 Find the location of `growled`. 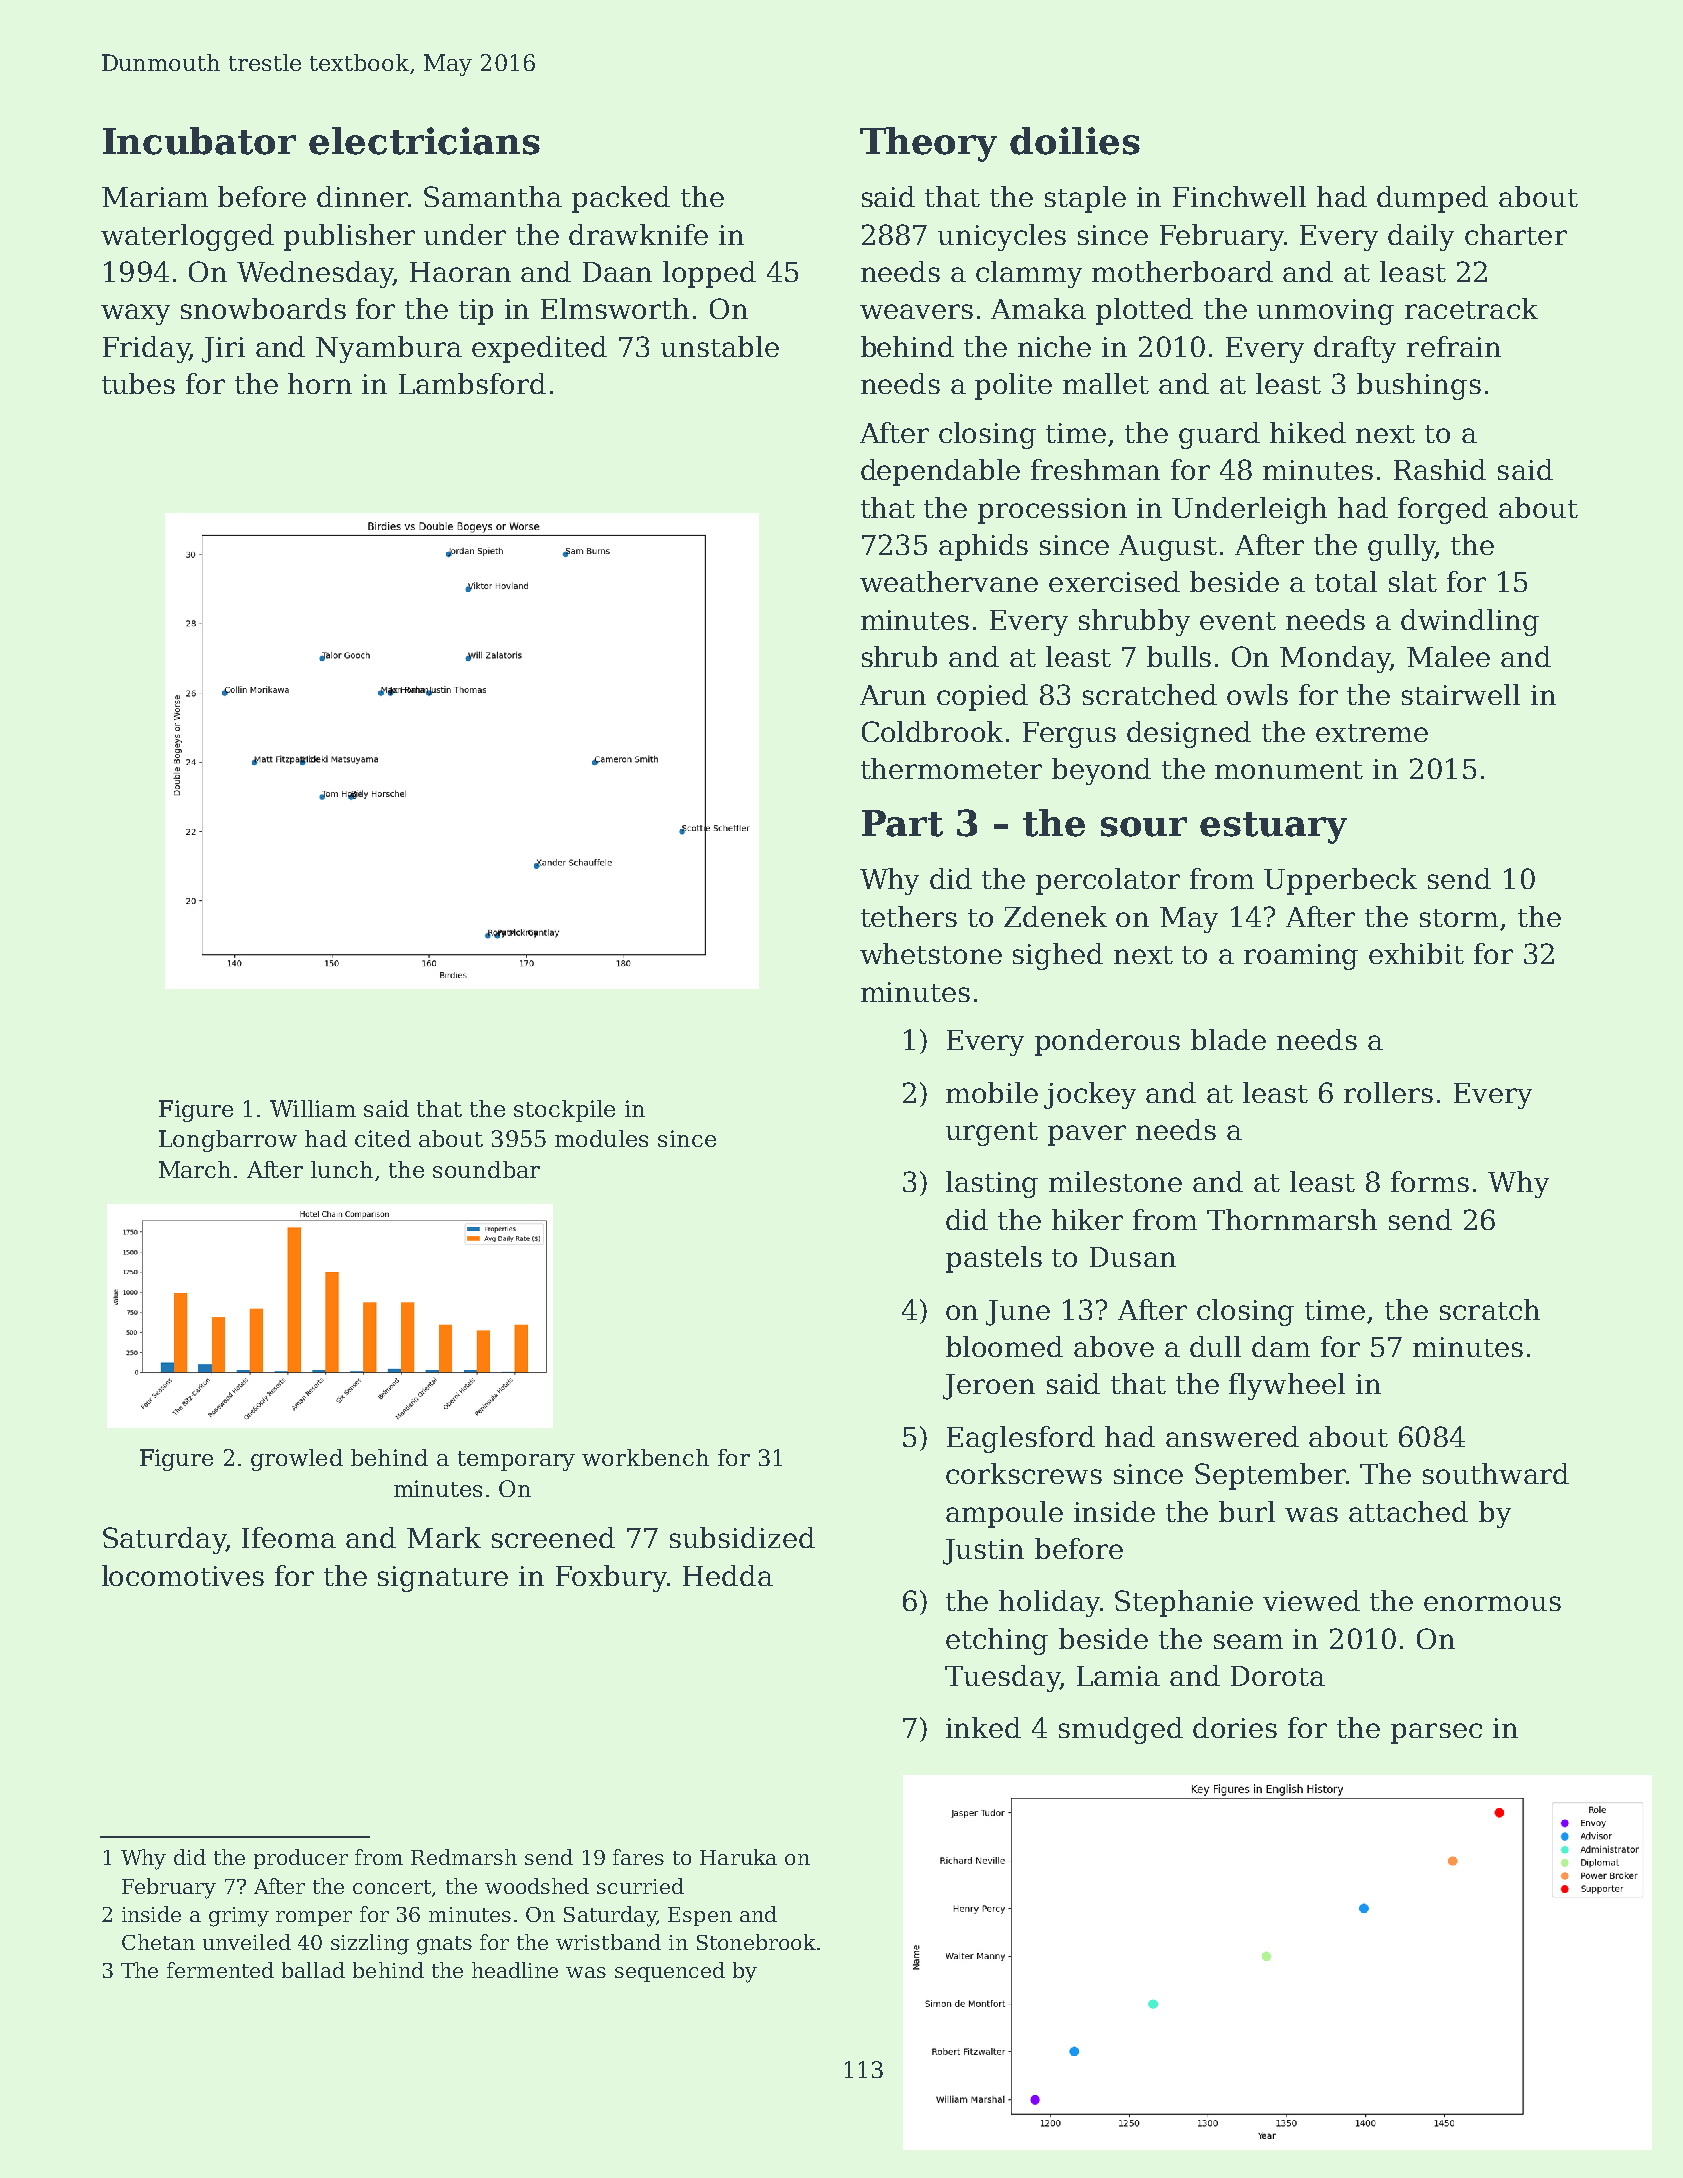

growled is located at coordinates (297, 1460).
